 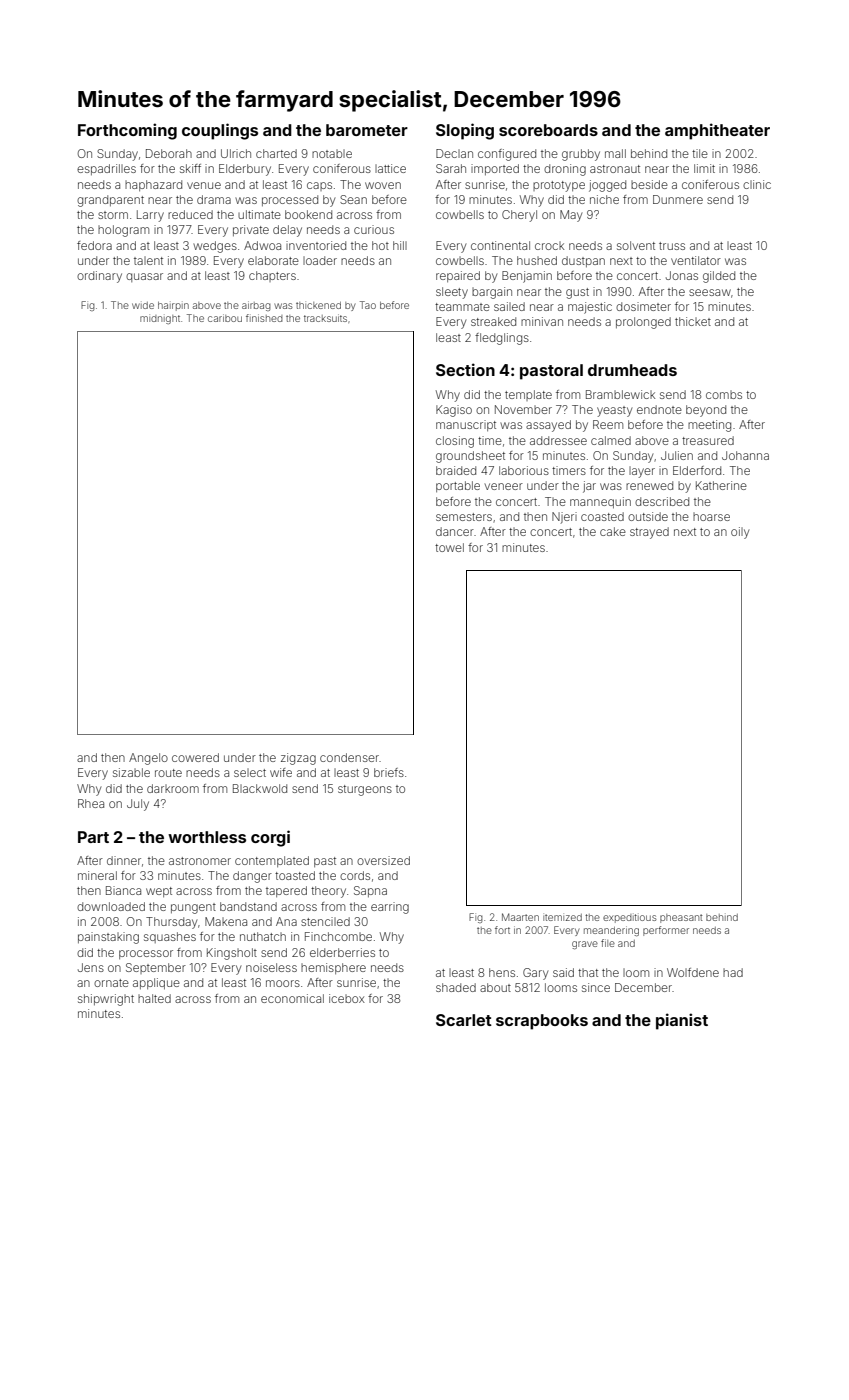 What do you see at coordinates (138, 805) in the image?
I see `July` at bounding box center [138, 805].
